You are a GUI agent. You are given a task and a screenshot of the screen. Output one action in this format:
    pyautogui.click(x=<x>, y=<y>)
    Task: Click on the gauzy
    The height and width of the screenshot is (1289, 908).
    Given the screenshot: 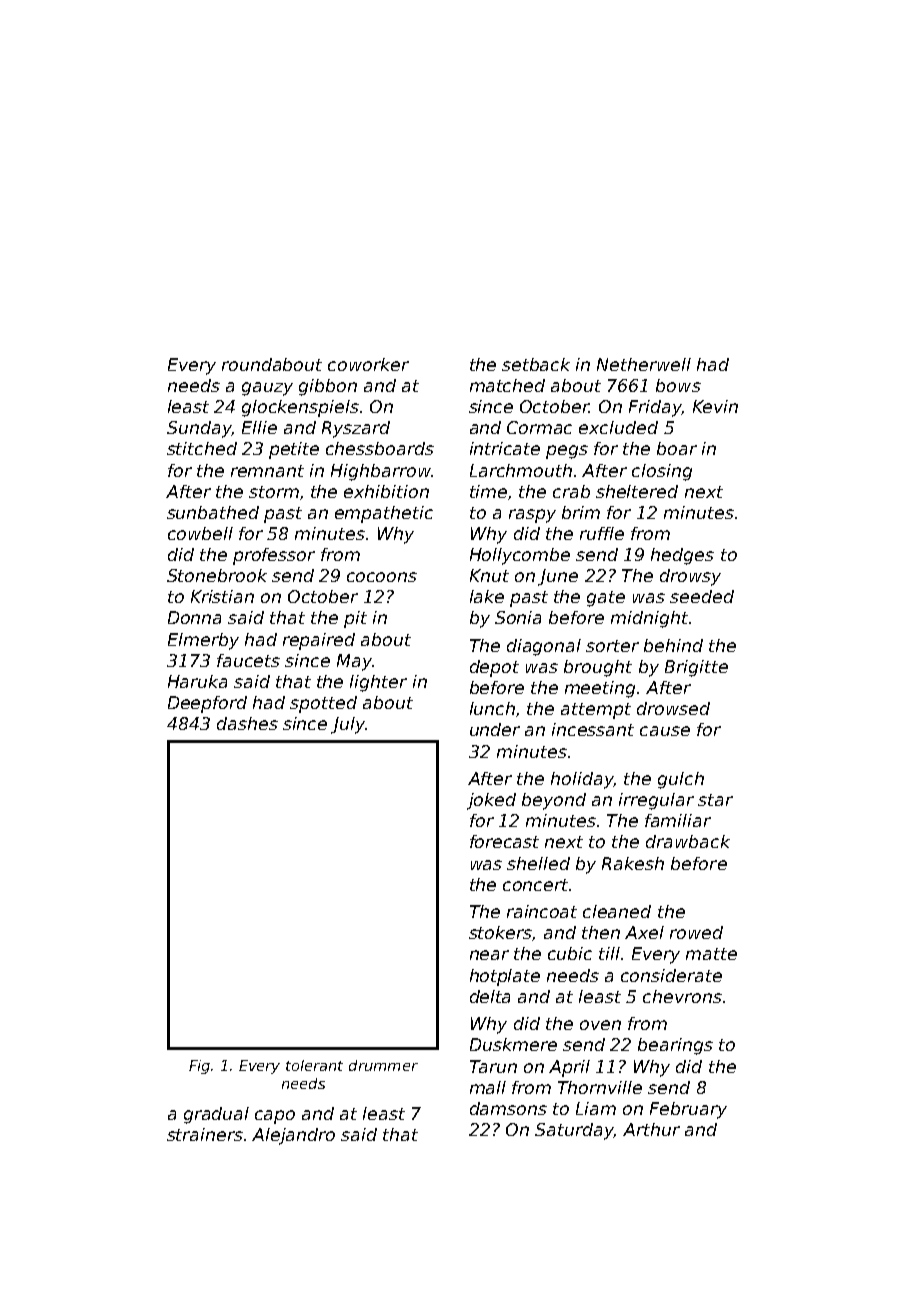 What is the action you would take?
    pyautogui.click(x=267, y=389)
